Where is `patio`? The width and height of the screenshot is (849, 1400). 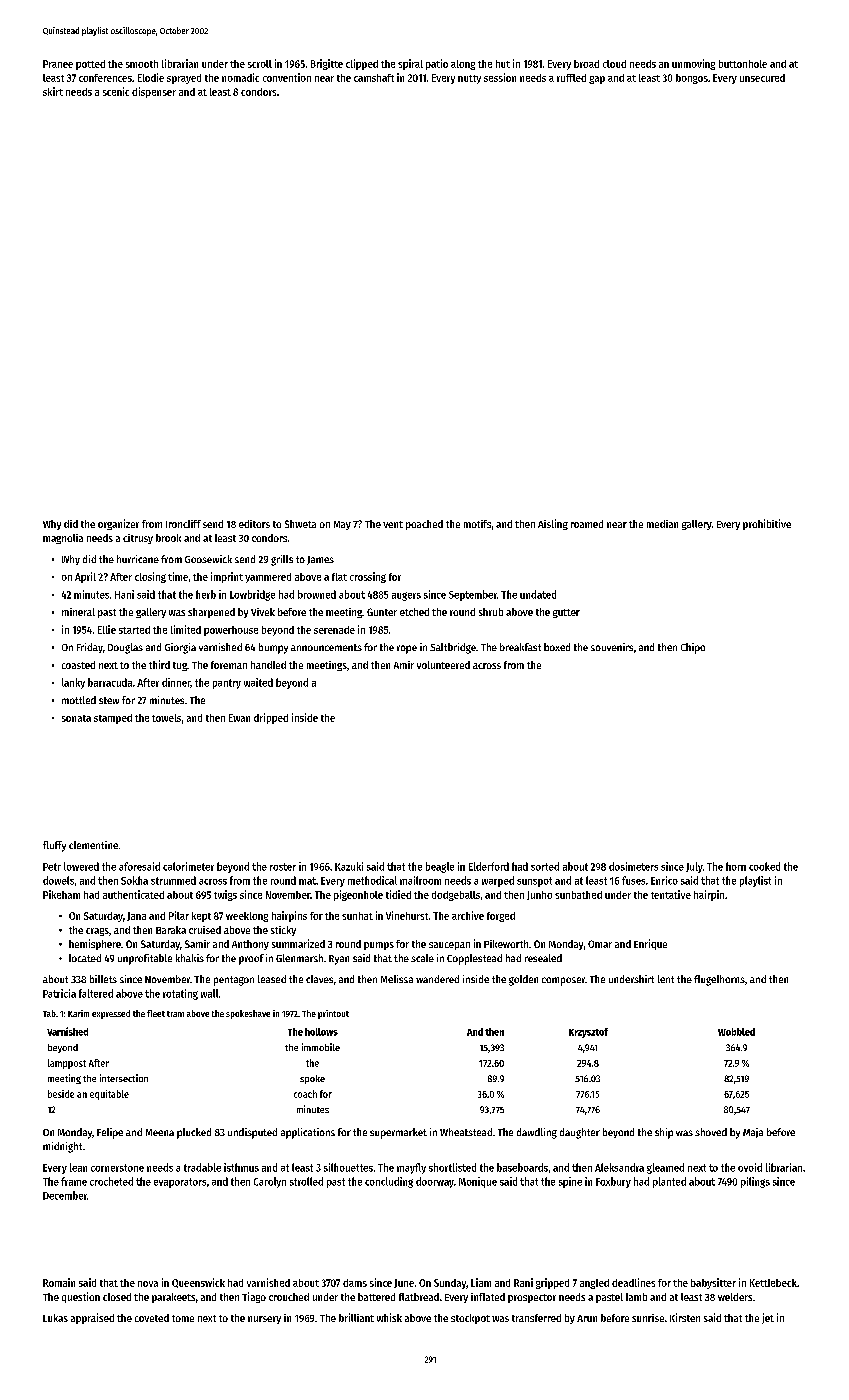 patio is located at coordinates (437, 64).
